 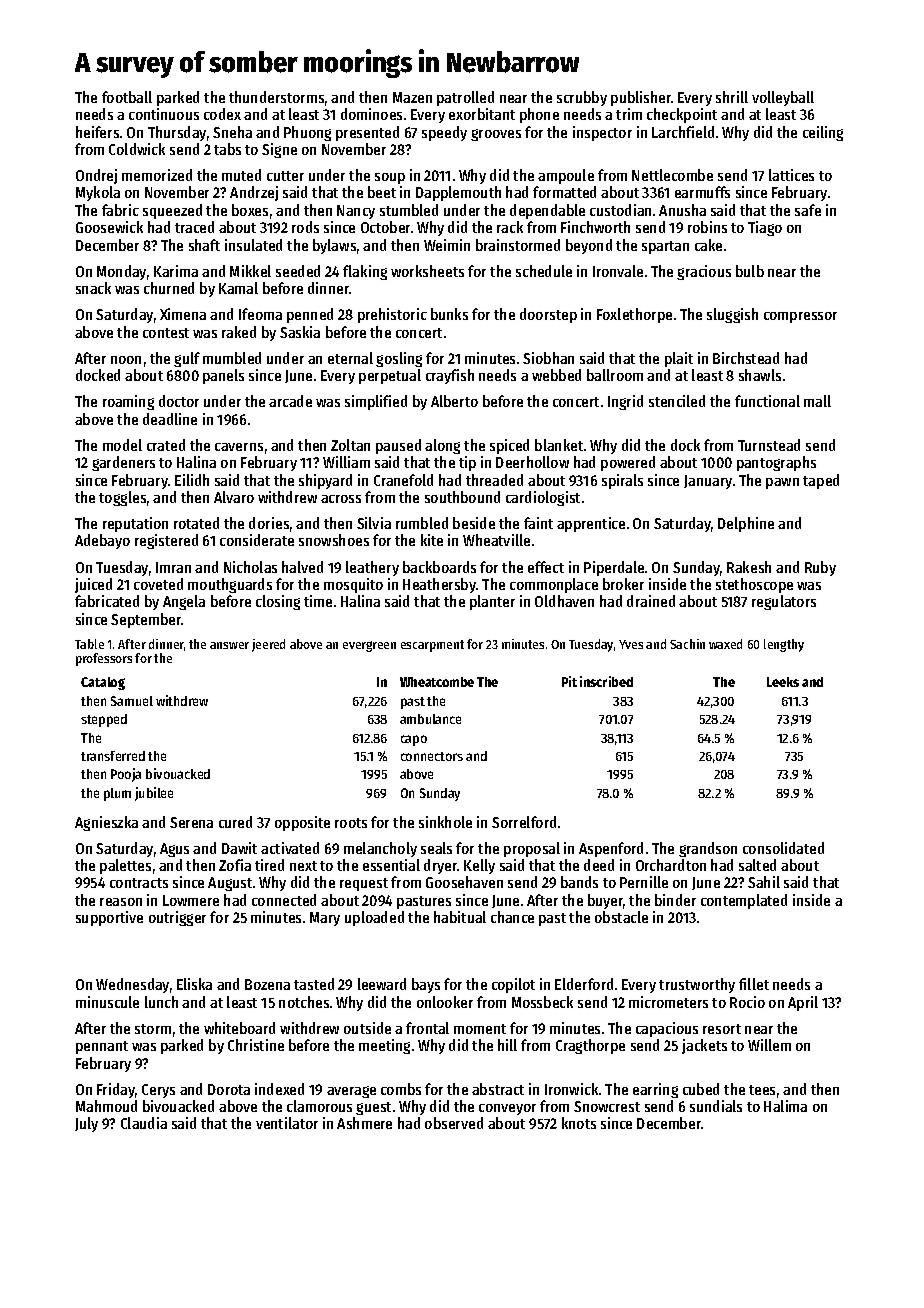 I want to click on football, so click(x=127, y=97).
